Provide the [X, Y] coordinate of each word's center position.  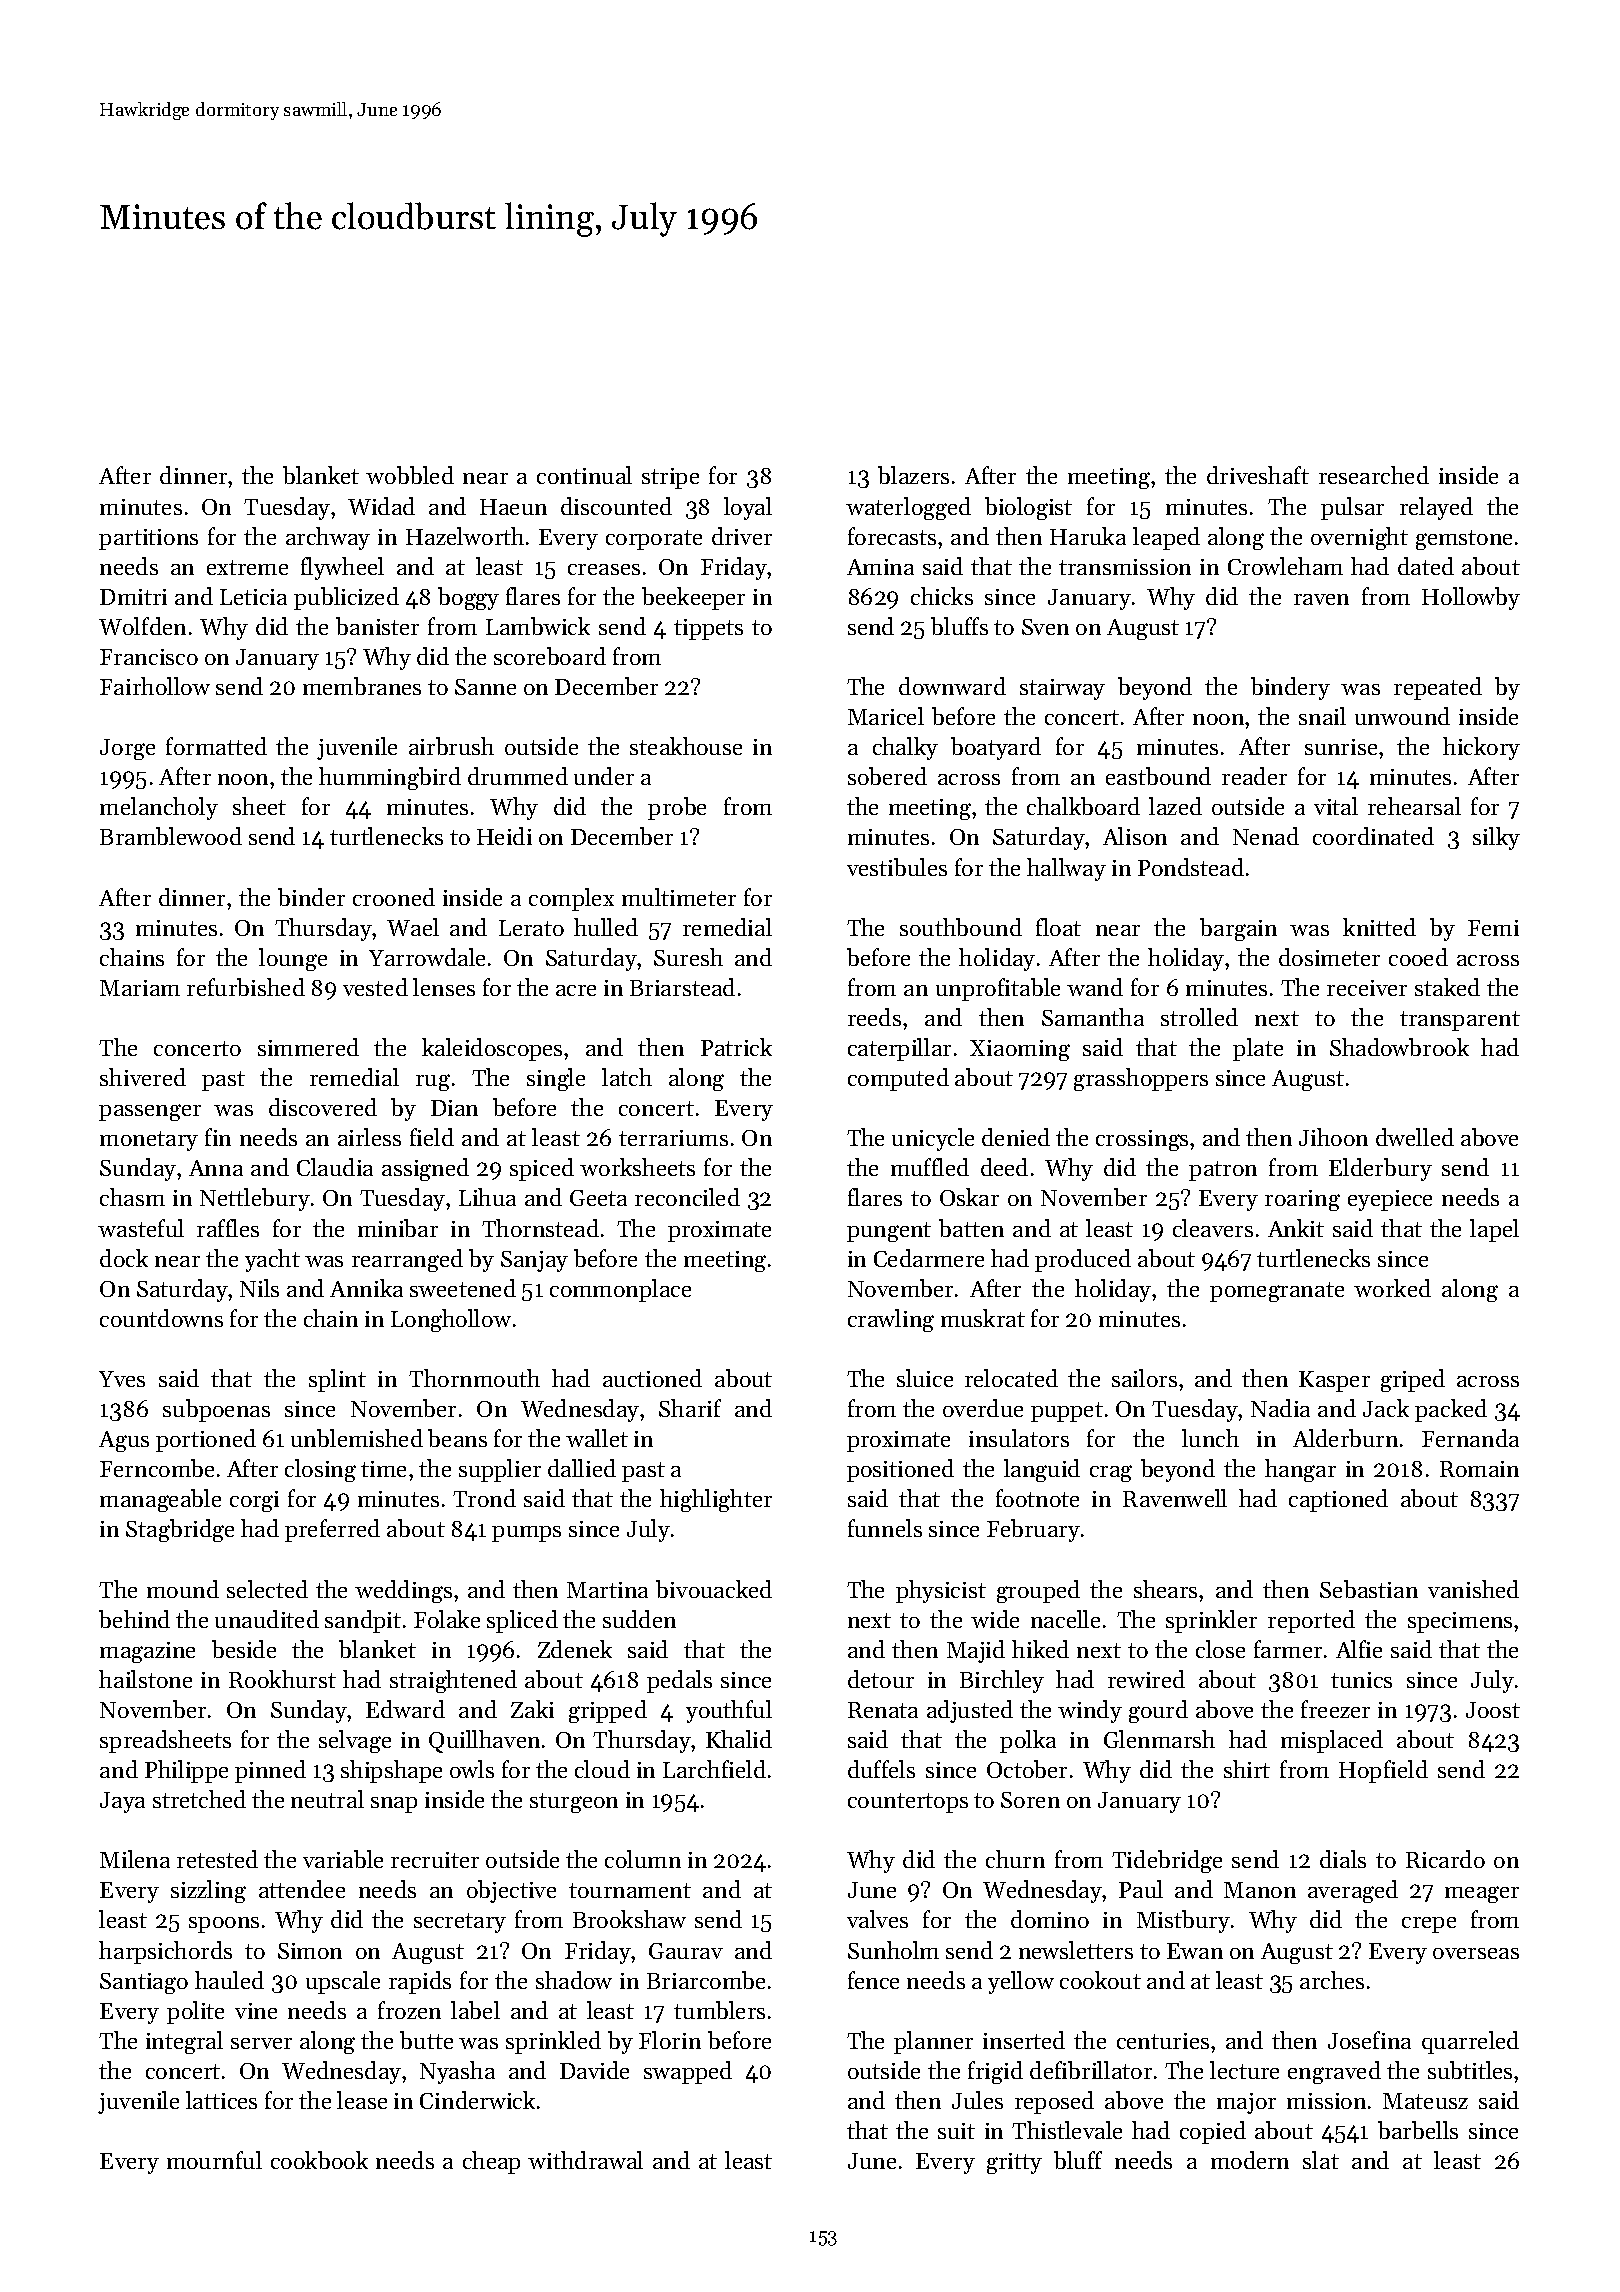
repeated [1438, 688]
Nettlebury [255, 1199]
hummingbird [390, 778]
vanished [1473, 1589]
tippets [708, 629]
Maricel [886, 716]
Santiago [144, 1983]
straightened [453, 1681]
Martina [607, 1590]
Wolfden [142, 626]
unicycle [933, 1139]
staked [1447, 987]
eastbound [1158, 776]
